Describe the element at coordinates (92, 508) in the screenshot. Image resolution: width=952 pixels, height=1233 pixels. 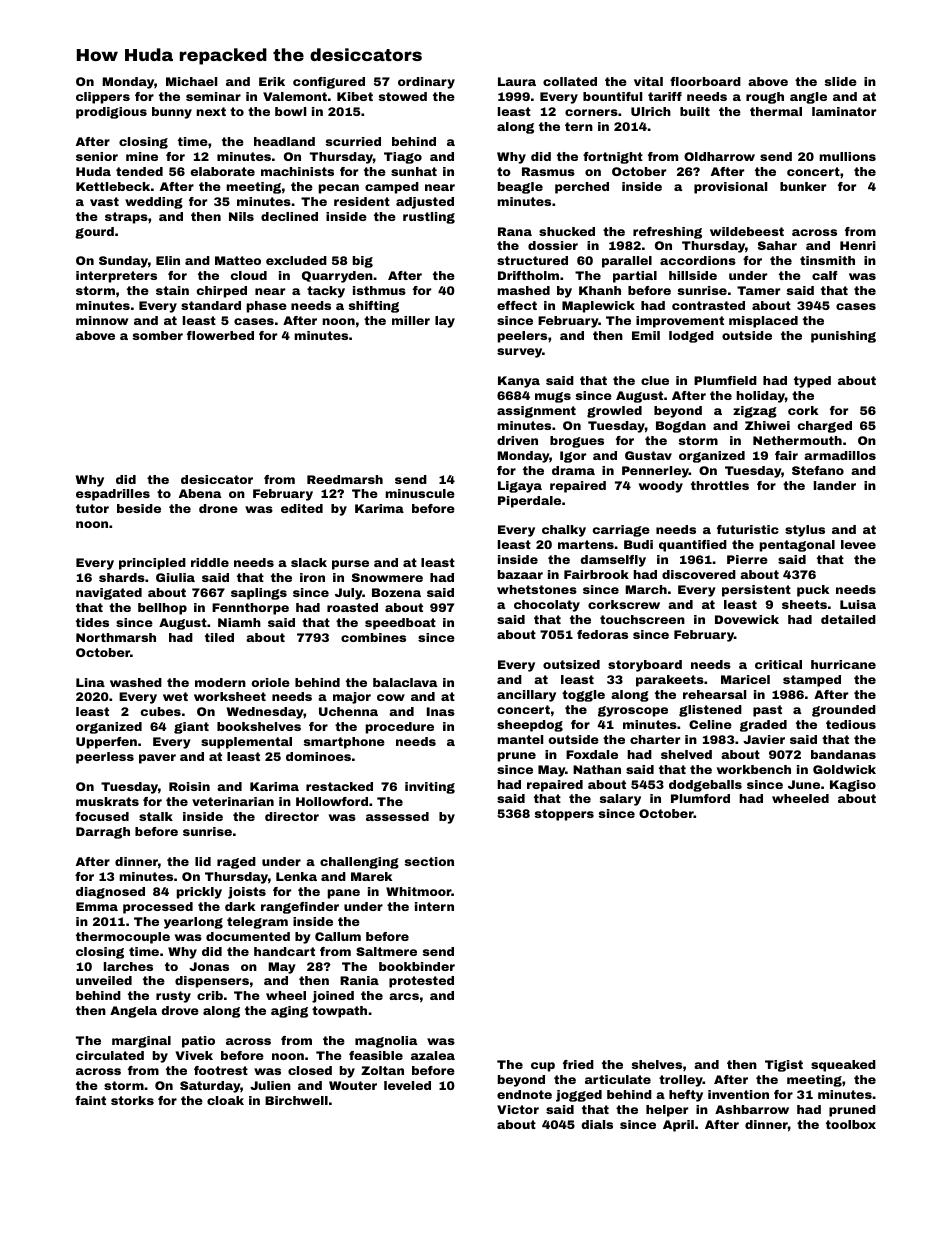
I see `tutor` at that location.
